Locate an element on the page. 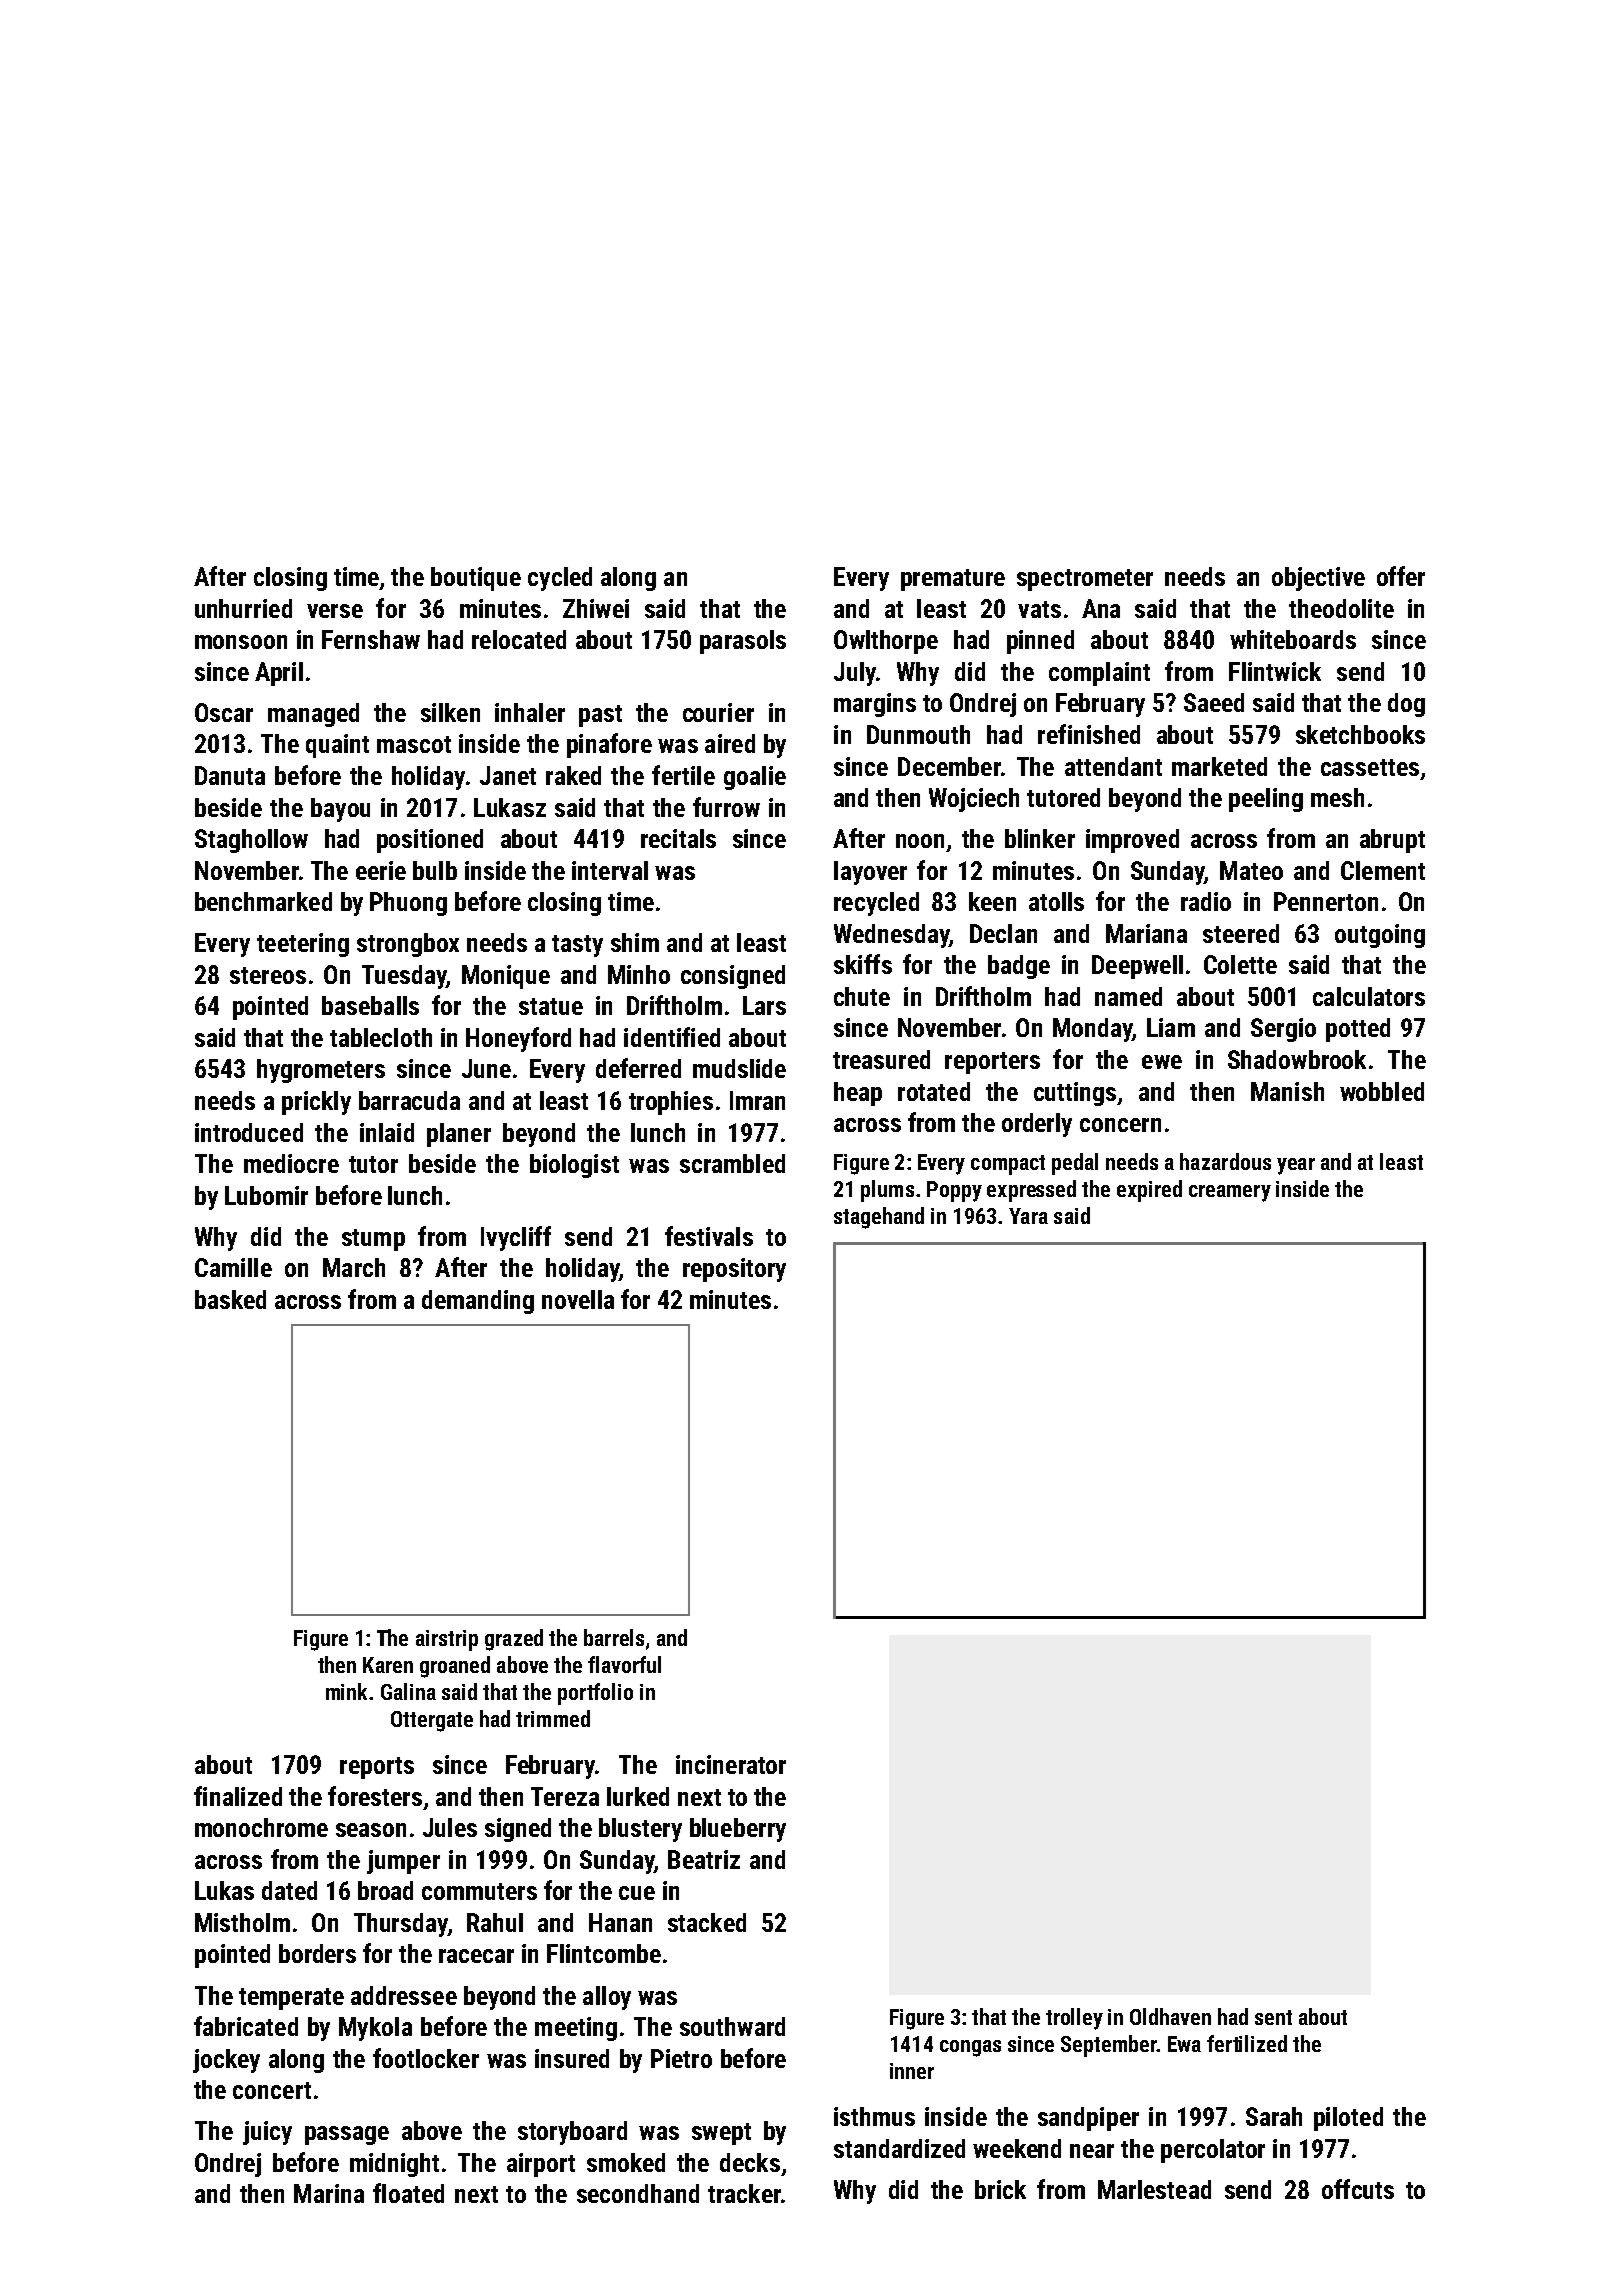  reports is located at coordinates (377, 1768).
